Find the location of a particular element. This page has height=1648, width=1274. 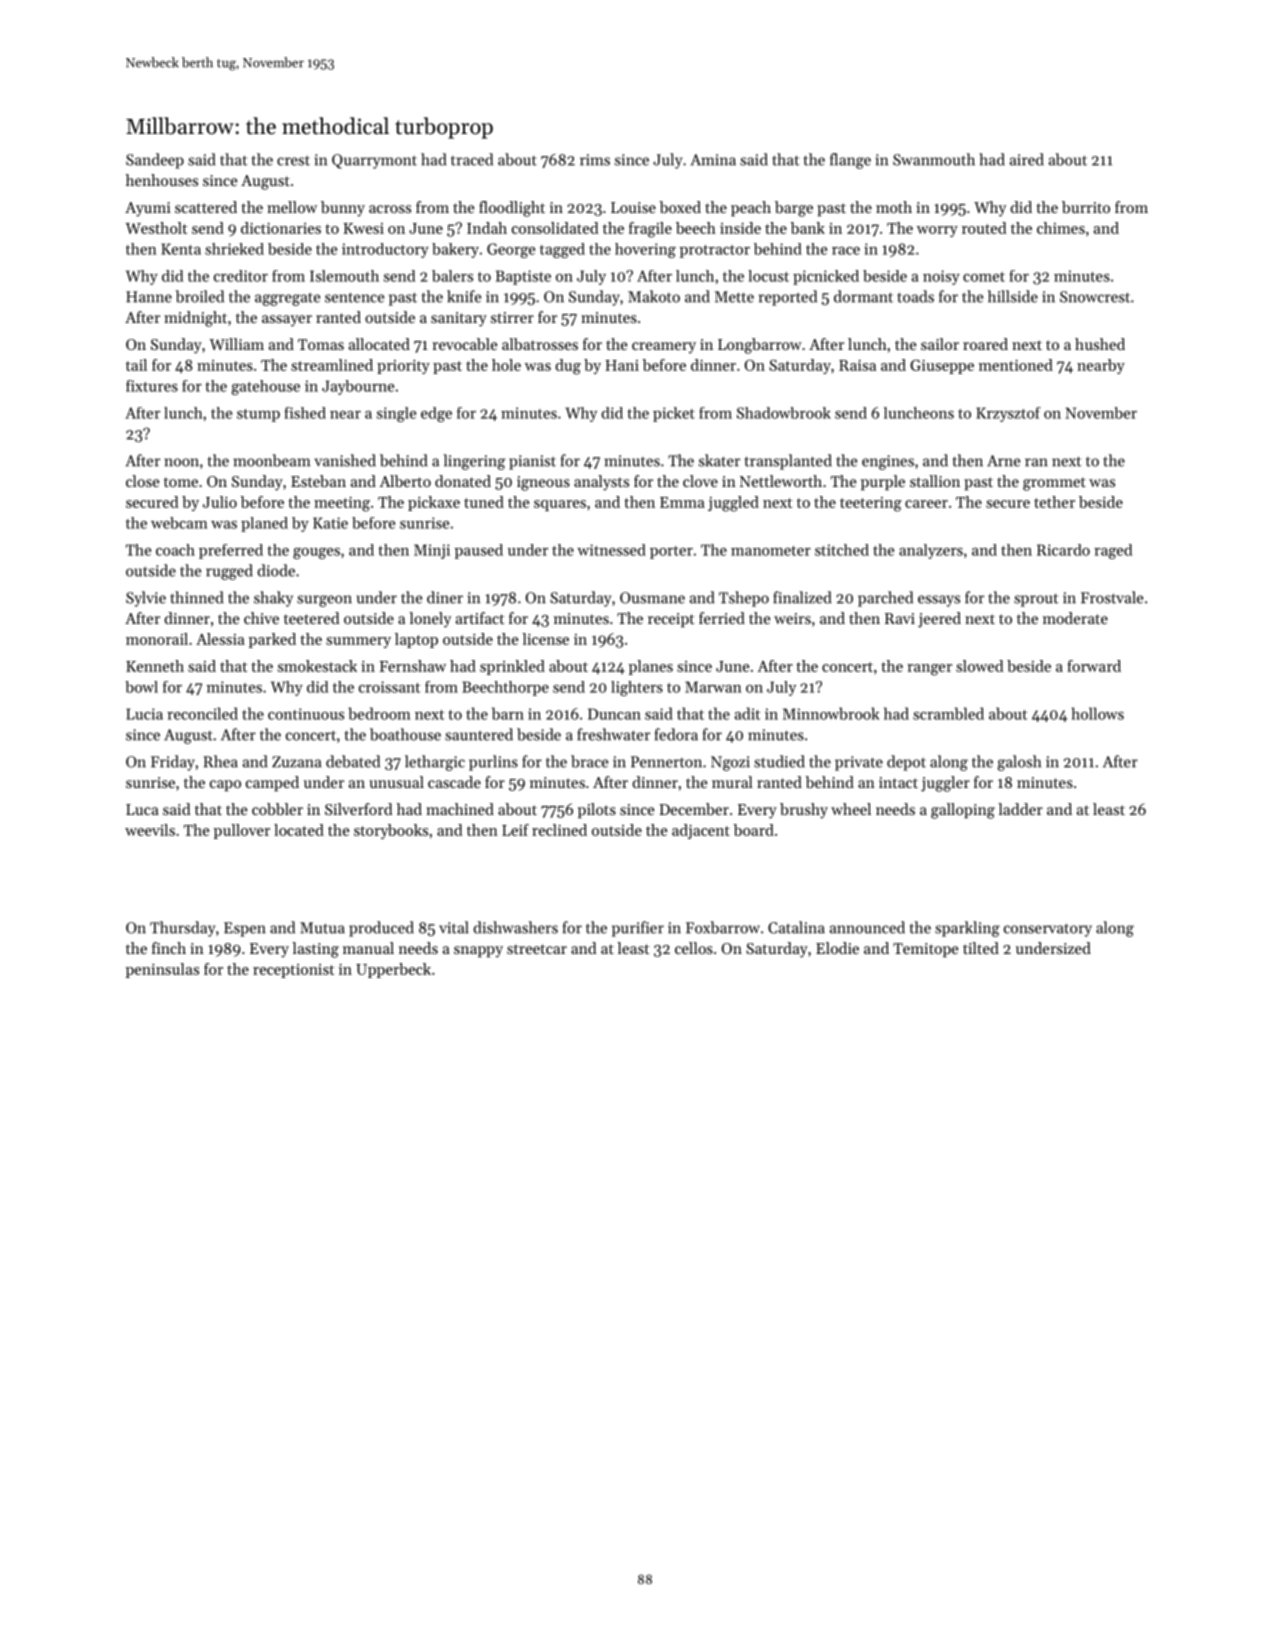

flange is located at coordinates (850, 161).
